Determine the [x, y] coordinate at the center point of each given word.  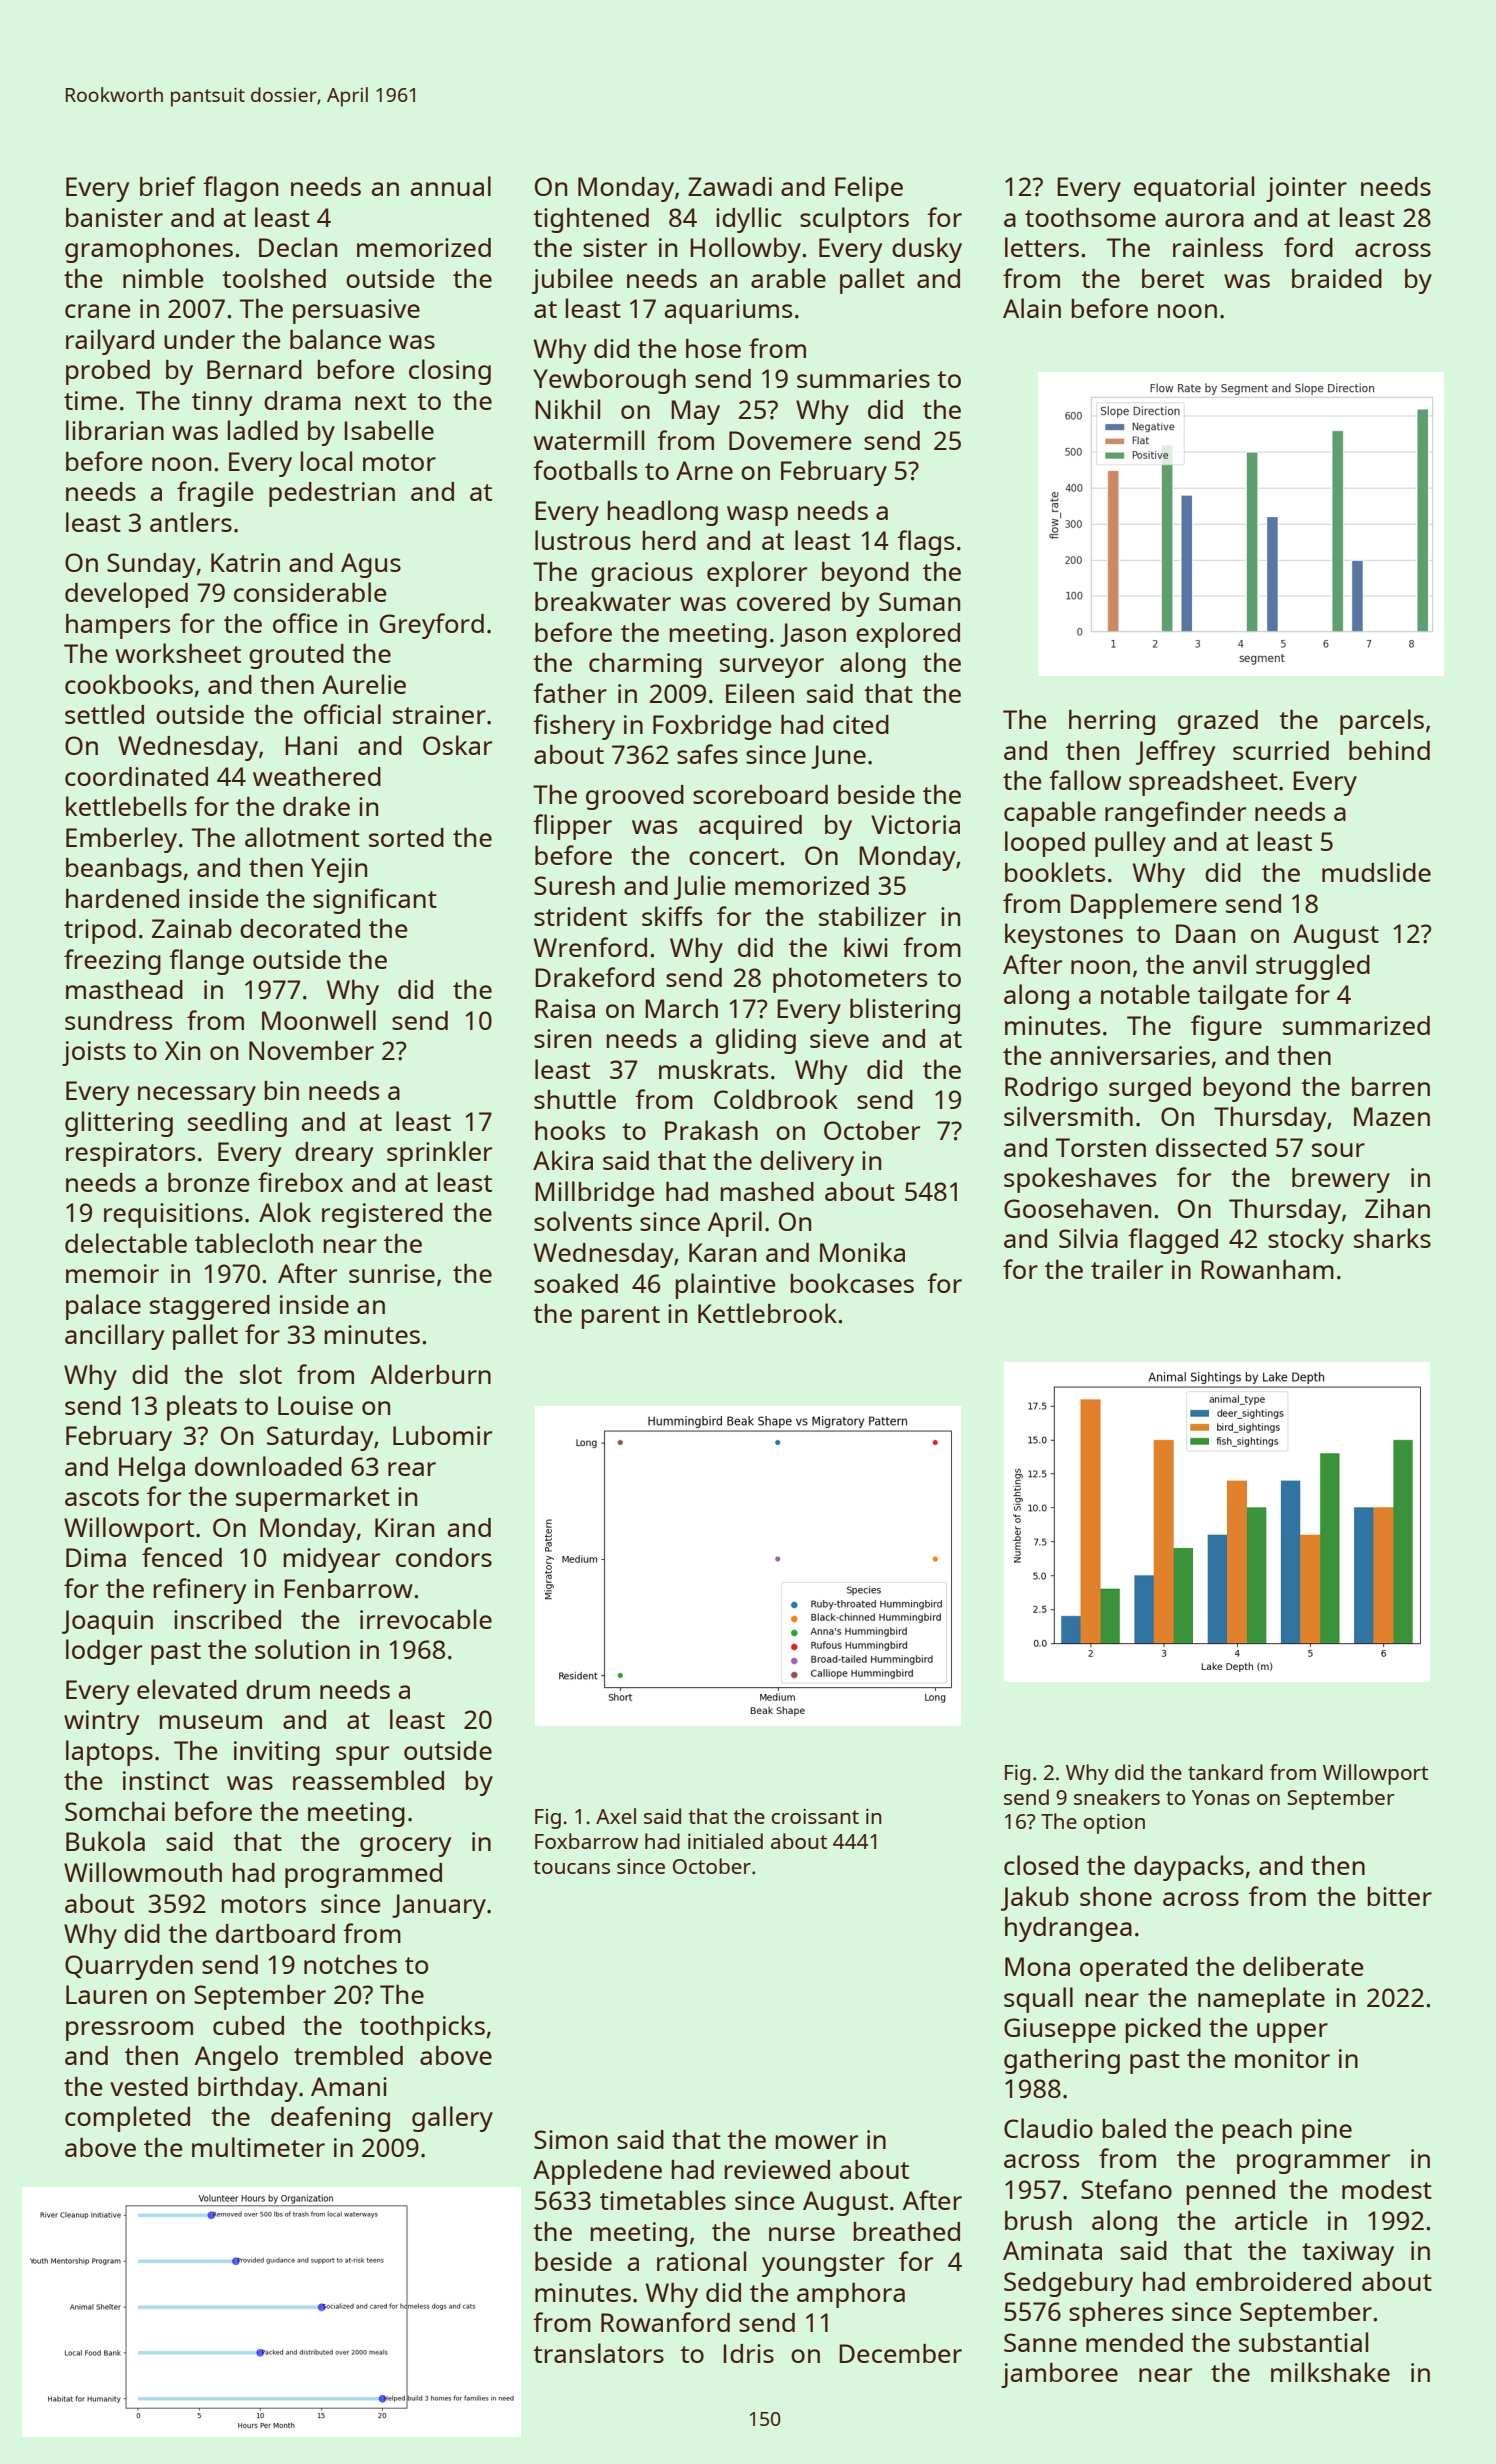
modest [1387, 2189]
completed [127, 2119]
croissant [815, 1816]
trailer [1127, 1269]
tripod [100, 931]
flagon [240, 189]
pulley [1130, 844]
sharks [1392, 1238]
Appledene [597, 2172]
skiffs [672, 916]
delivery [807, 1163]
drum [278, 1689]
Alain [1032, 308]
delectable [126, 1243]
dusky [927, 250]
